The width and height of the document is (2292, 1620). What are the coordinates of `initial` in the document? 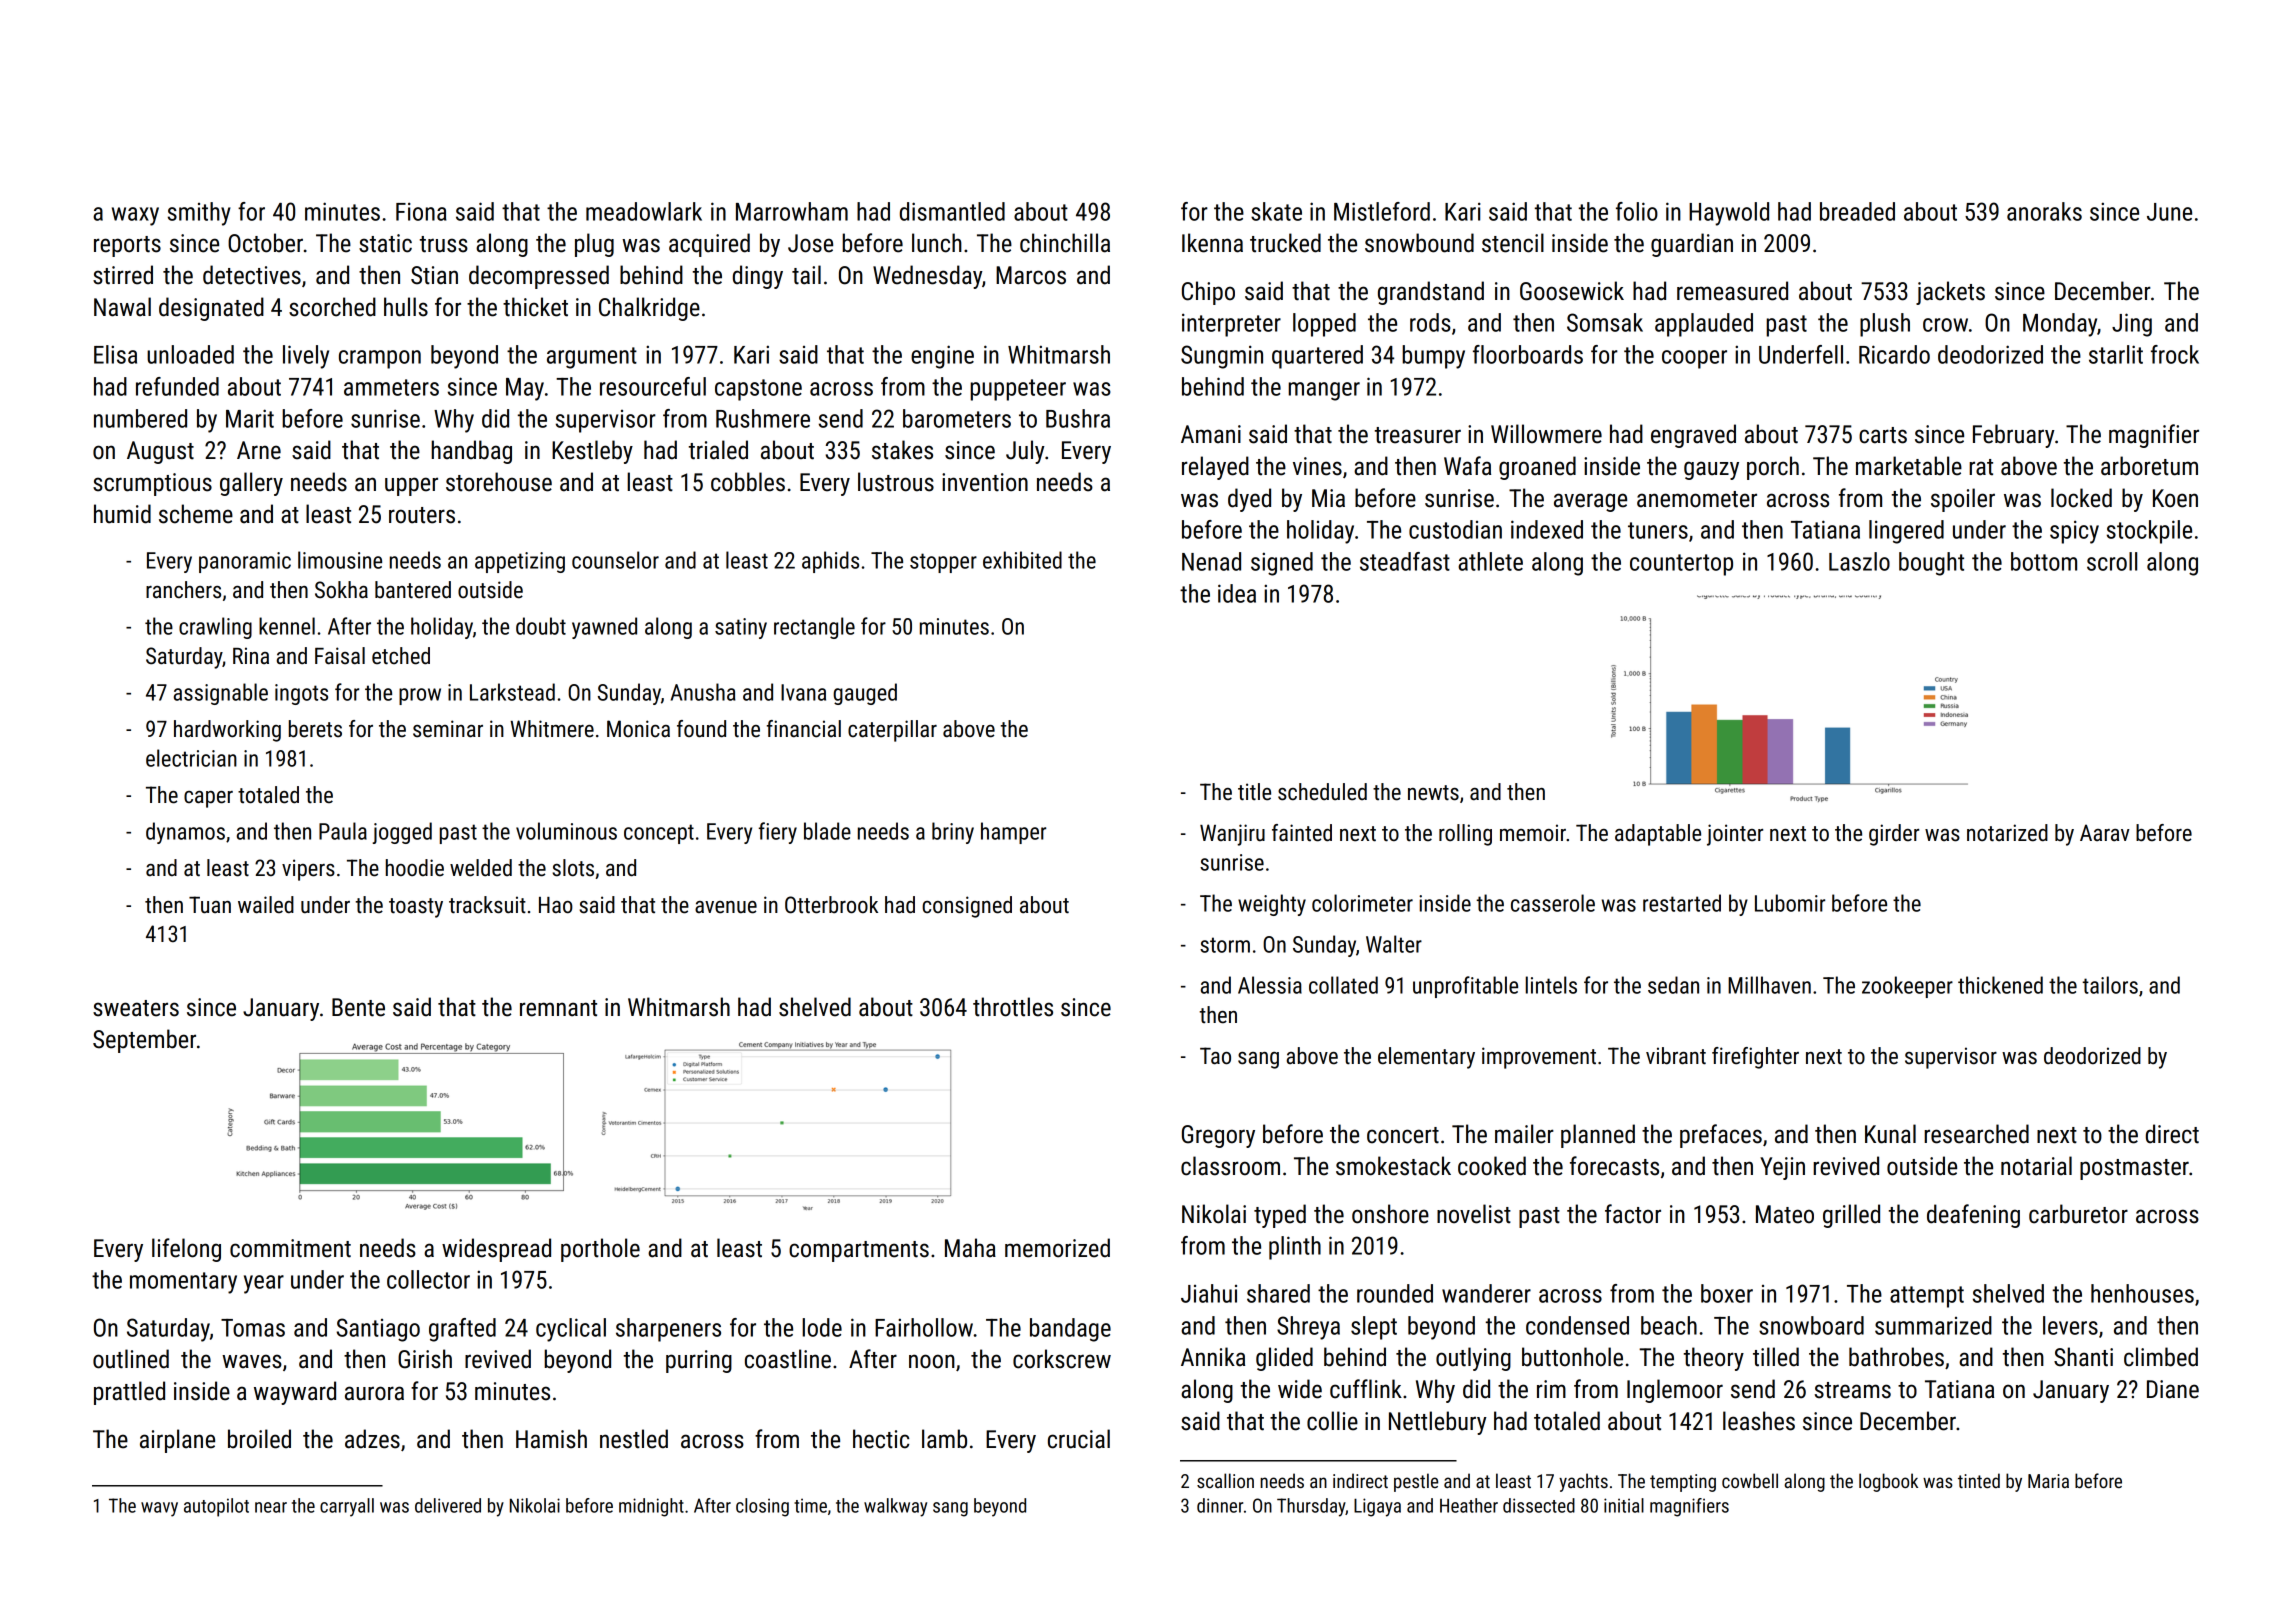 It's located at (1624, 1505).
